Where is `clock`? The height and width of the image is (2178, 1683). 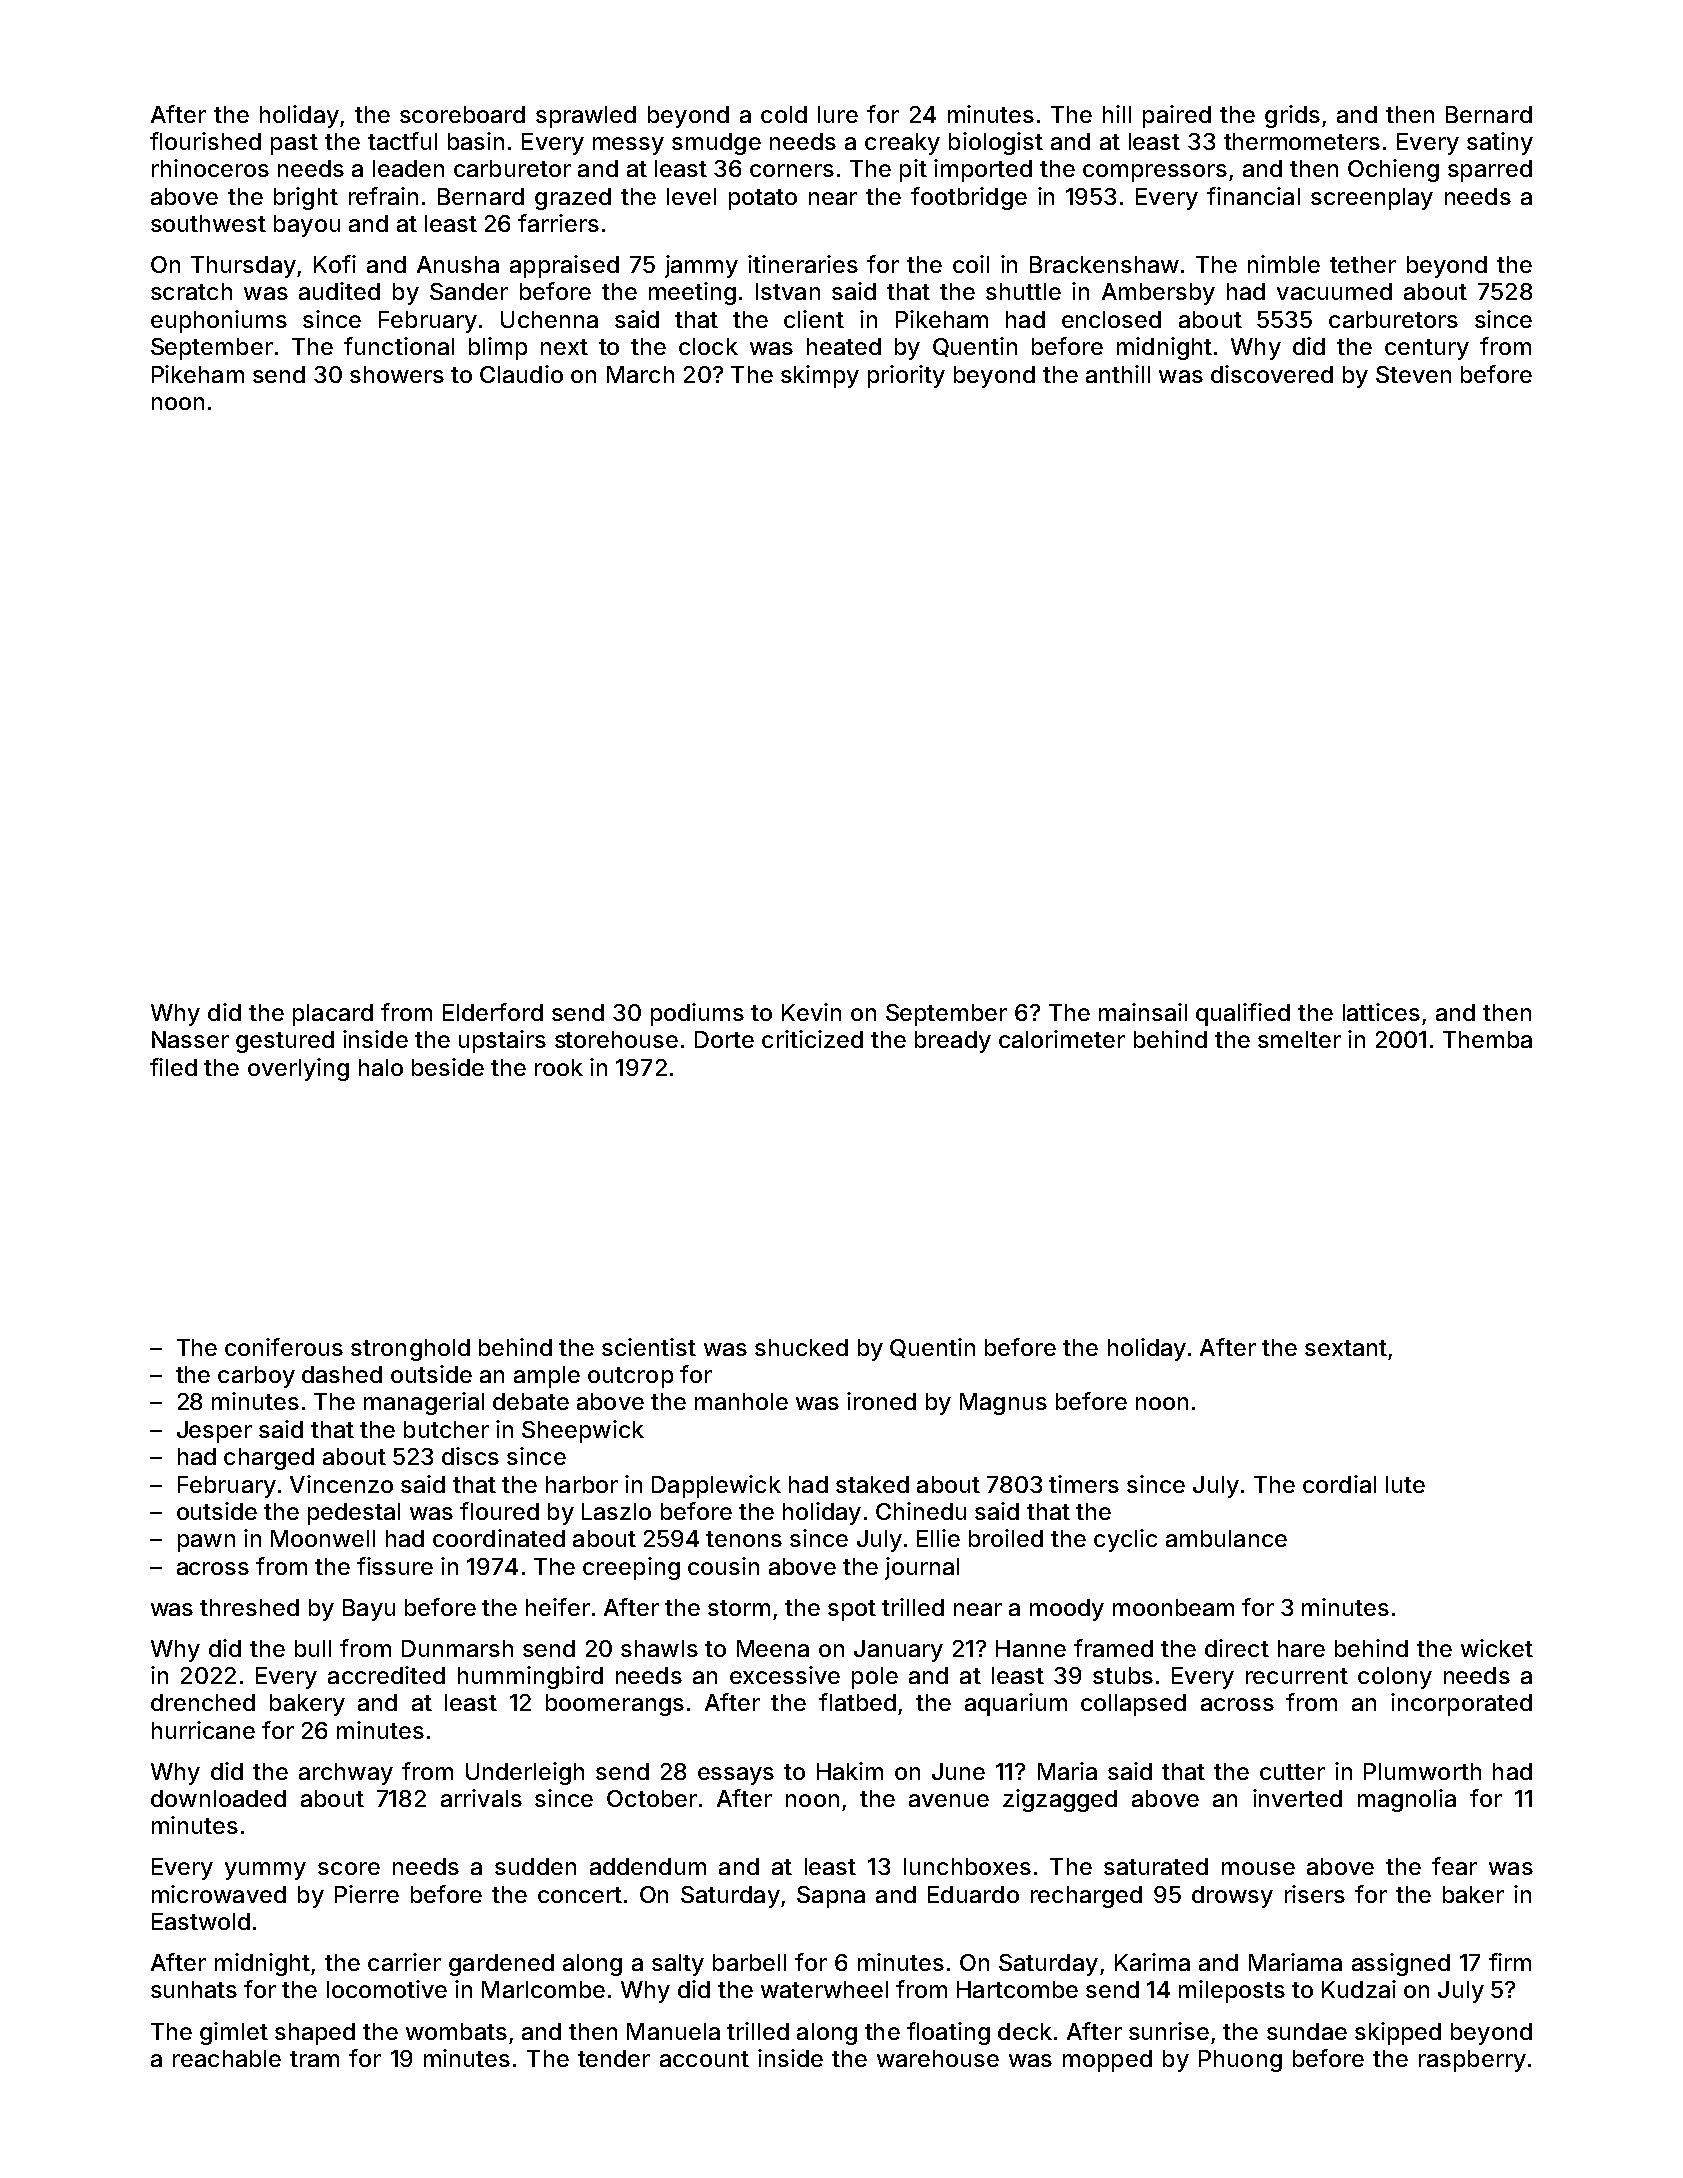 clock is located at coordinates (708, 346).
